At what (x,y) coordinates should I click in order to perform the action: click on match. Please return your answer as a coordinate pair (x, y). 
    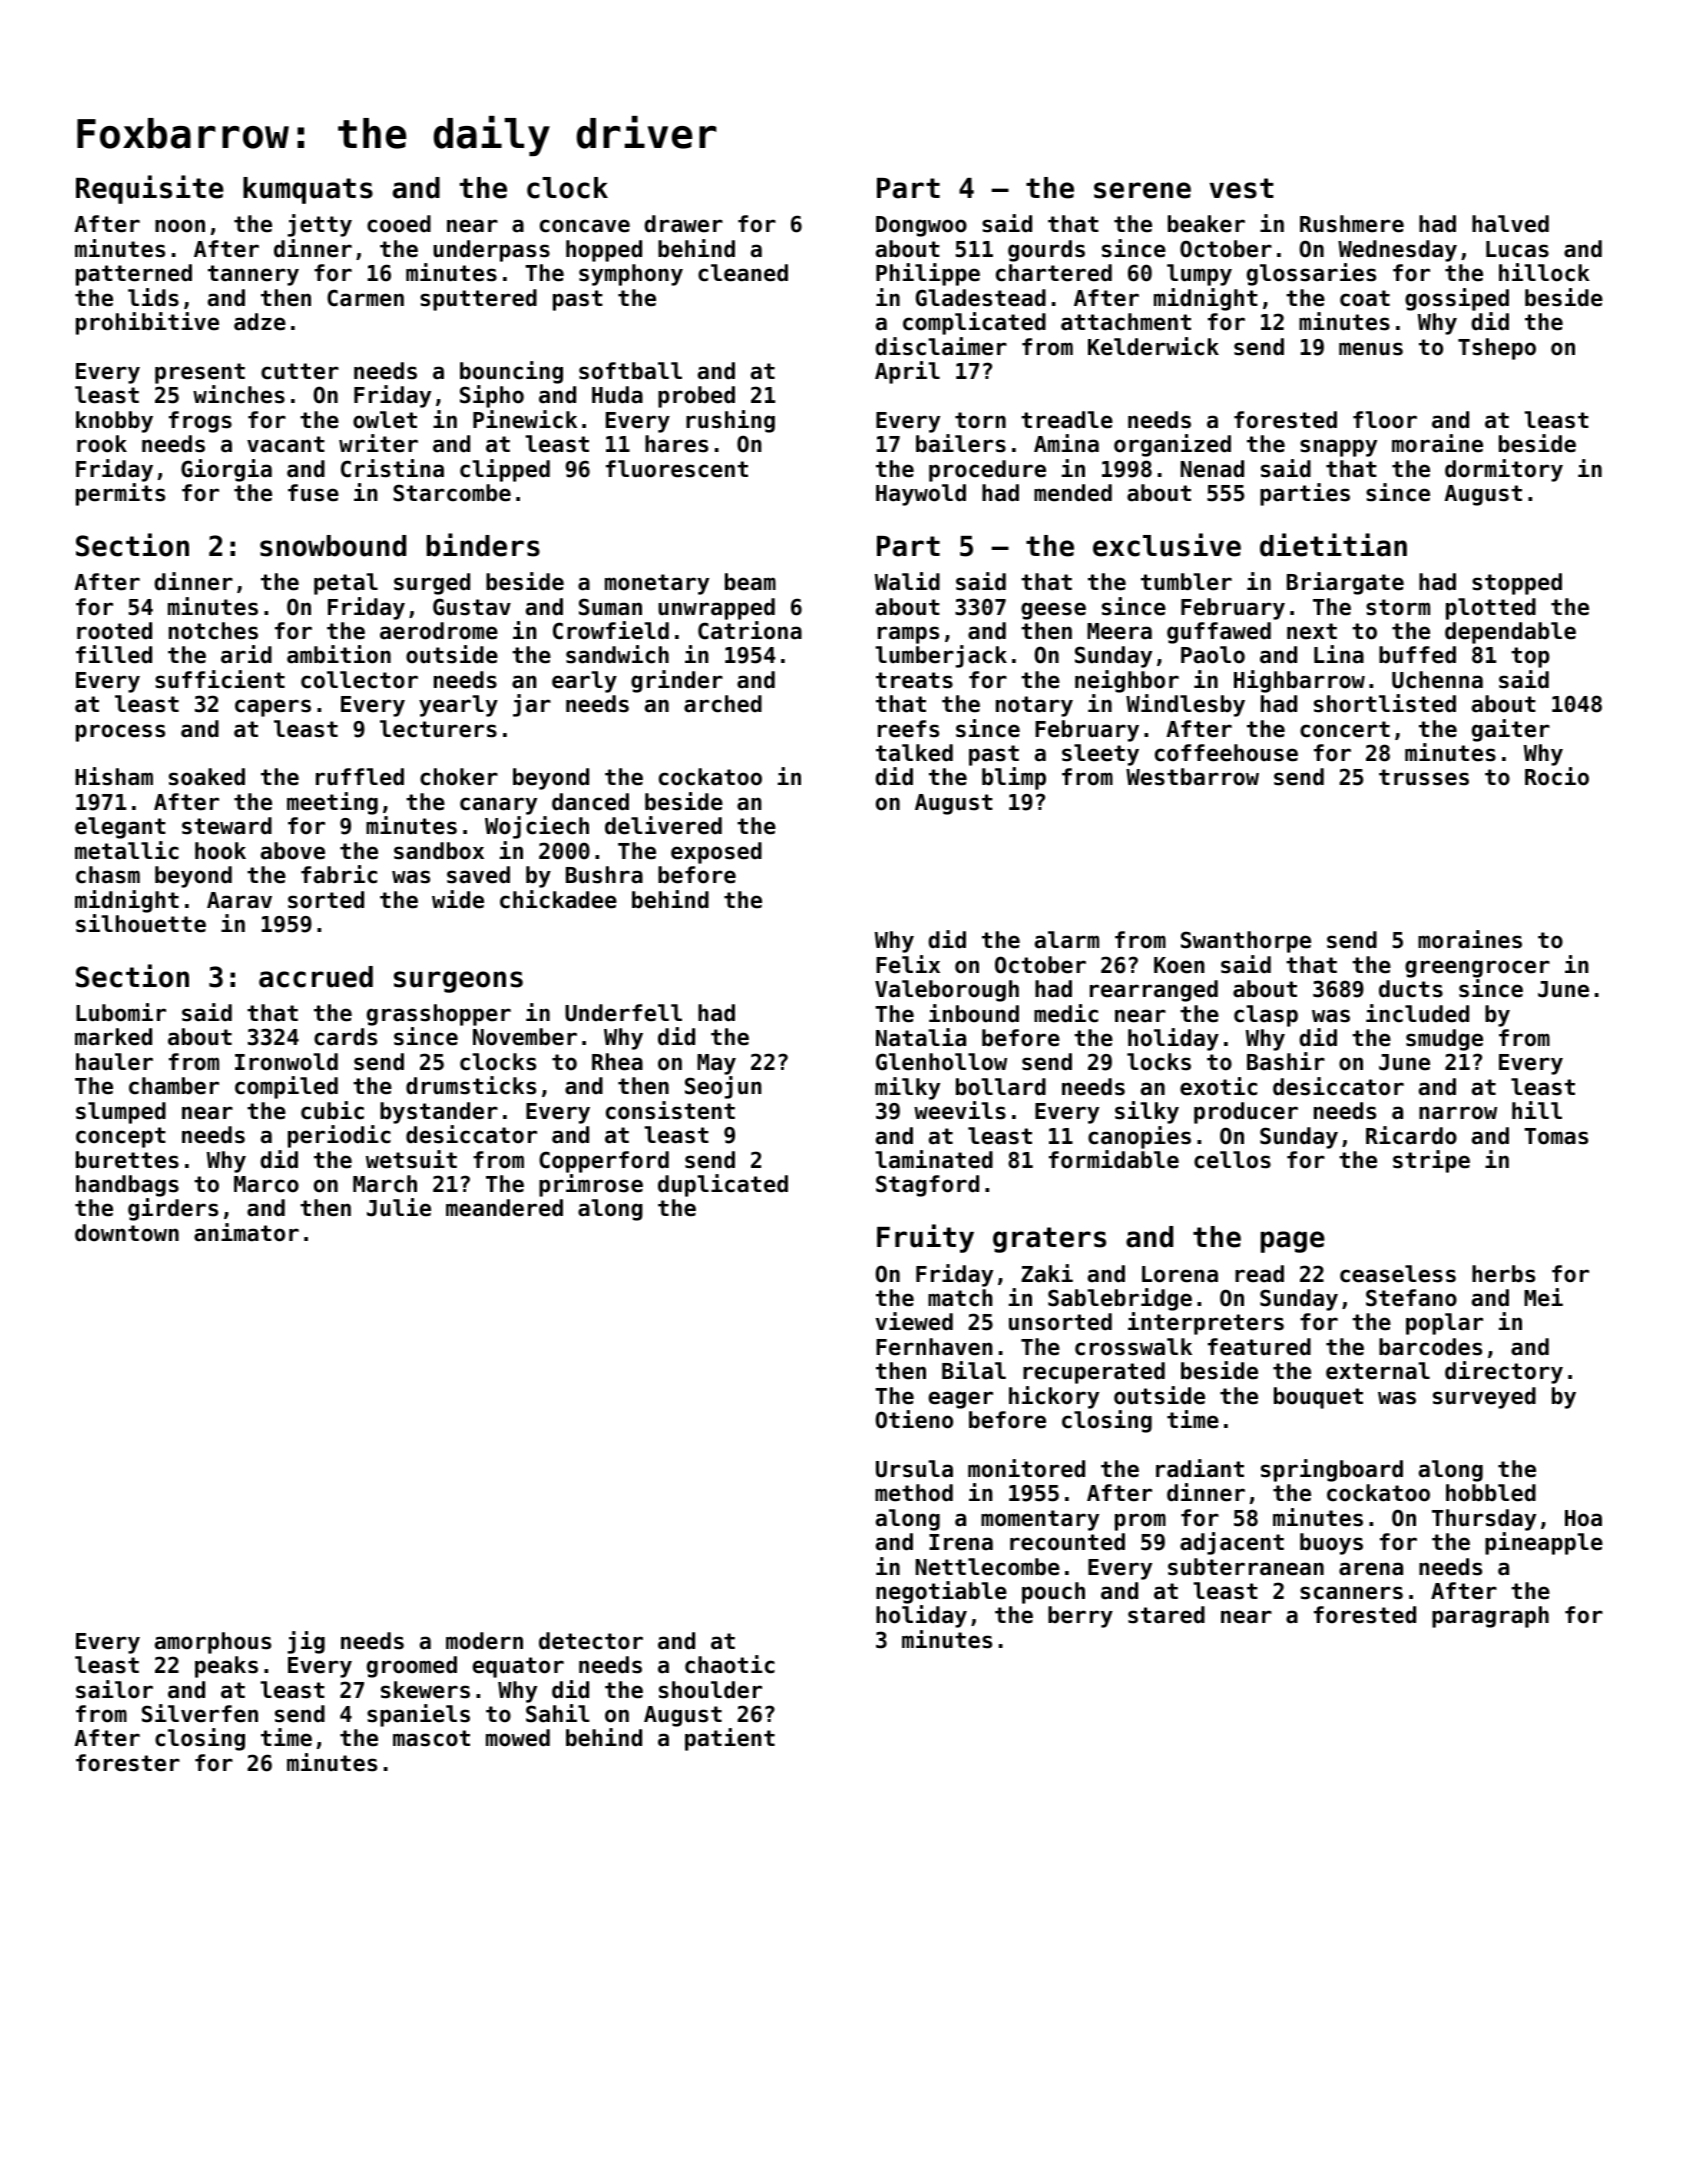
    Looking at the image, I should click on (960, 1298).
